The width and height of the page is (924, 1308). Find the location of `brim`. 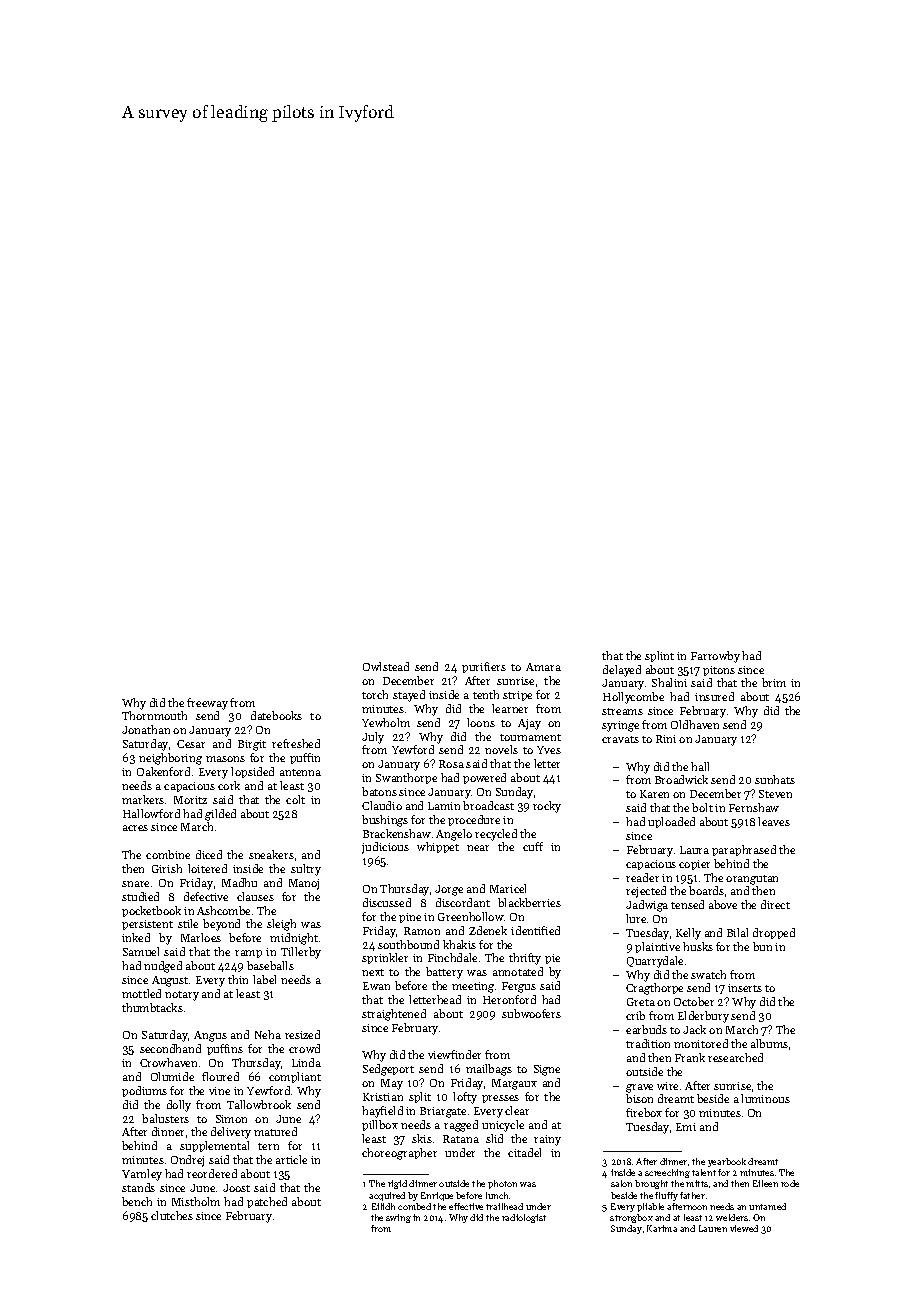

brim is located at coordinates (774, 682).
